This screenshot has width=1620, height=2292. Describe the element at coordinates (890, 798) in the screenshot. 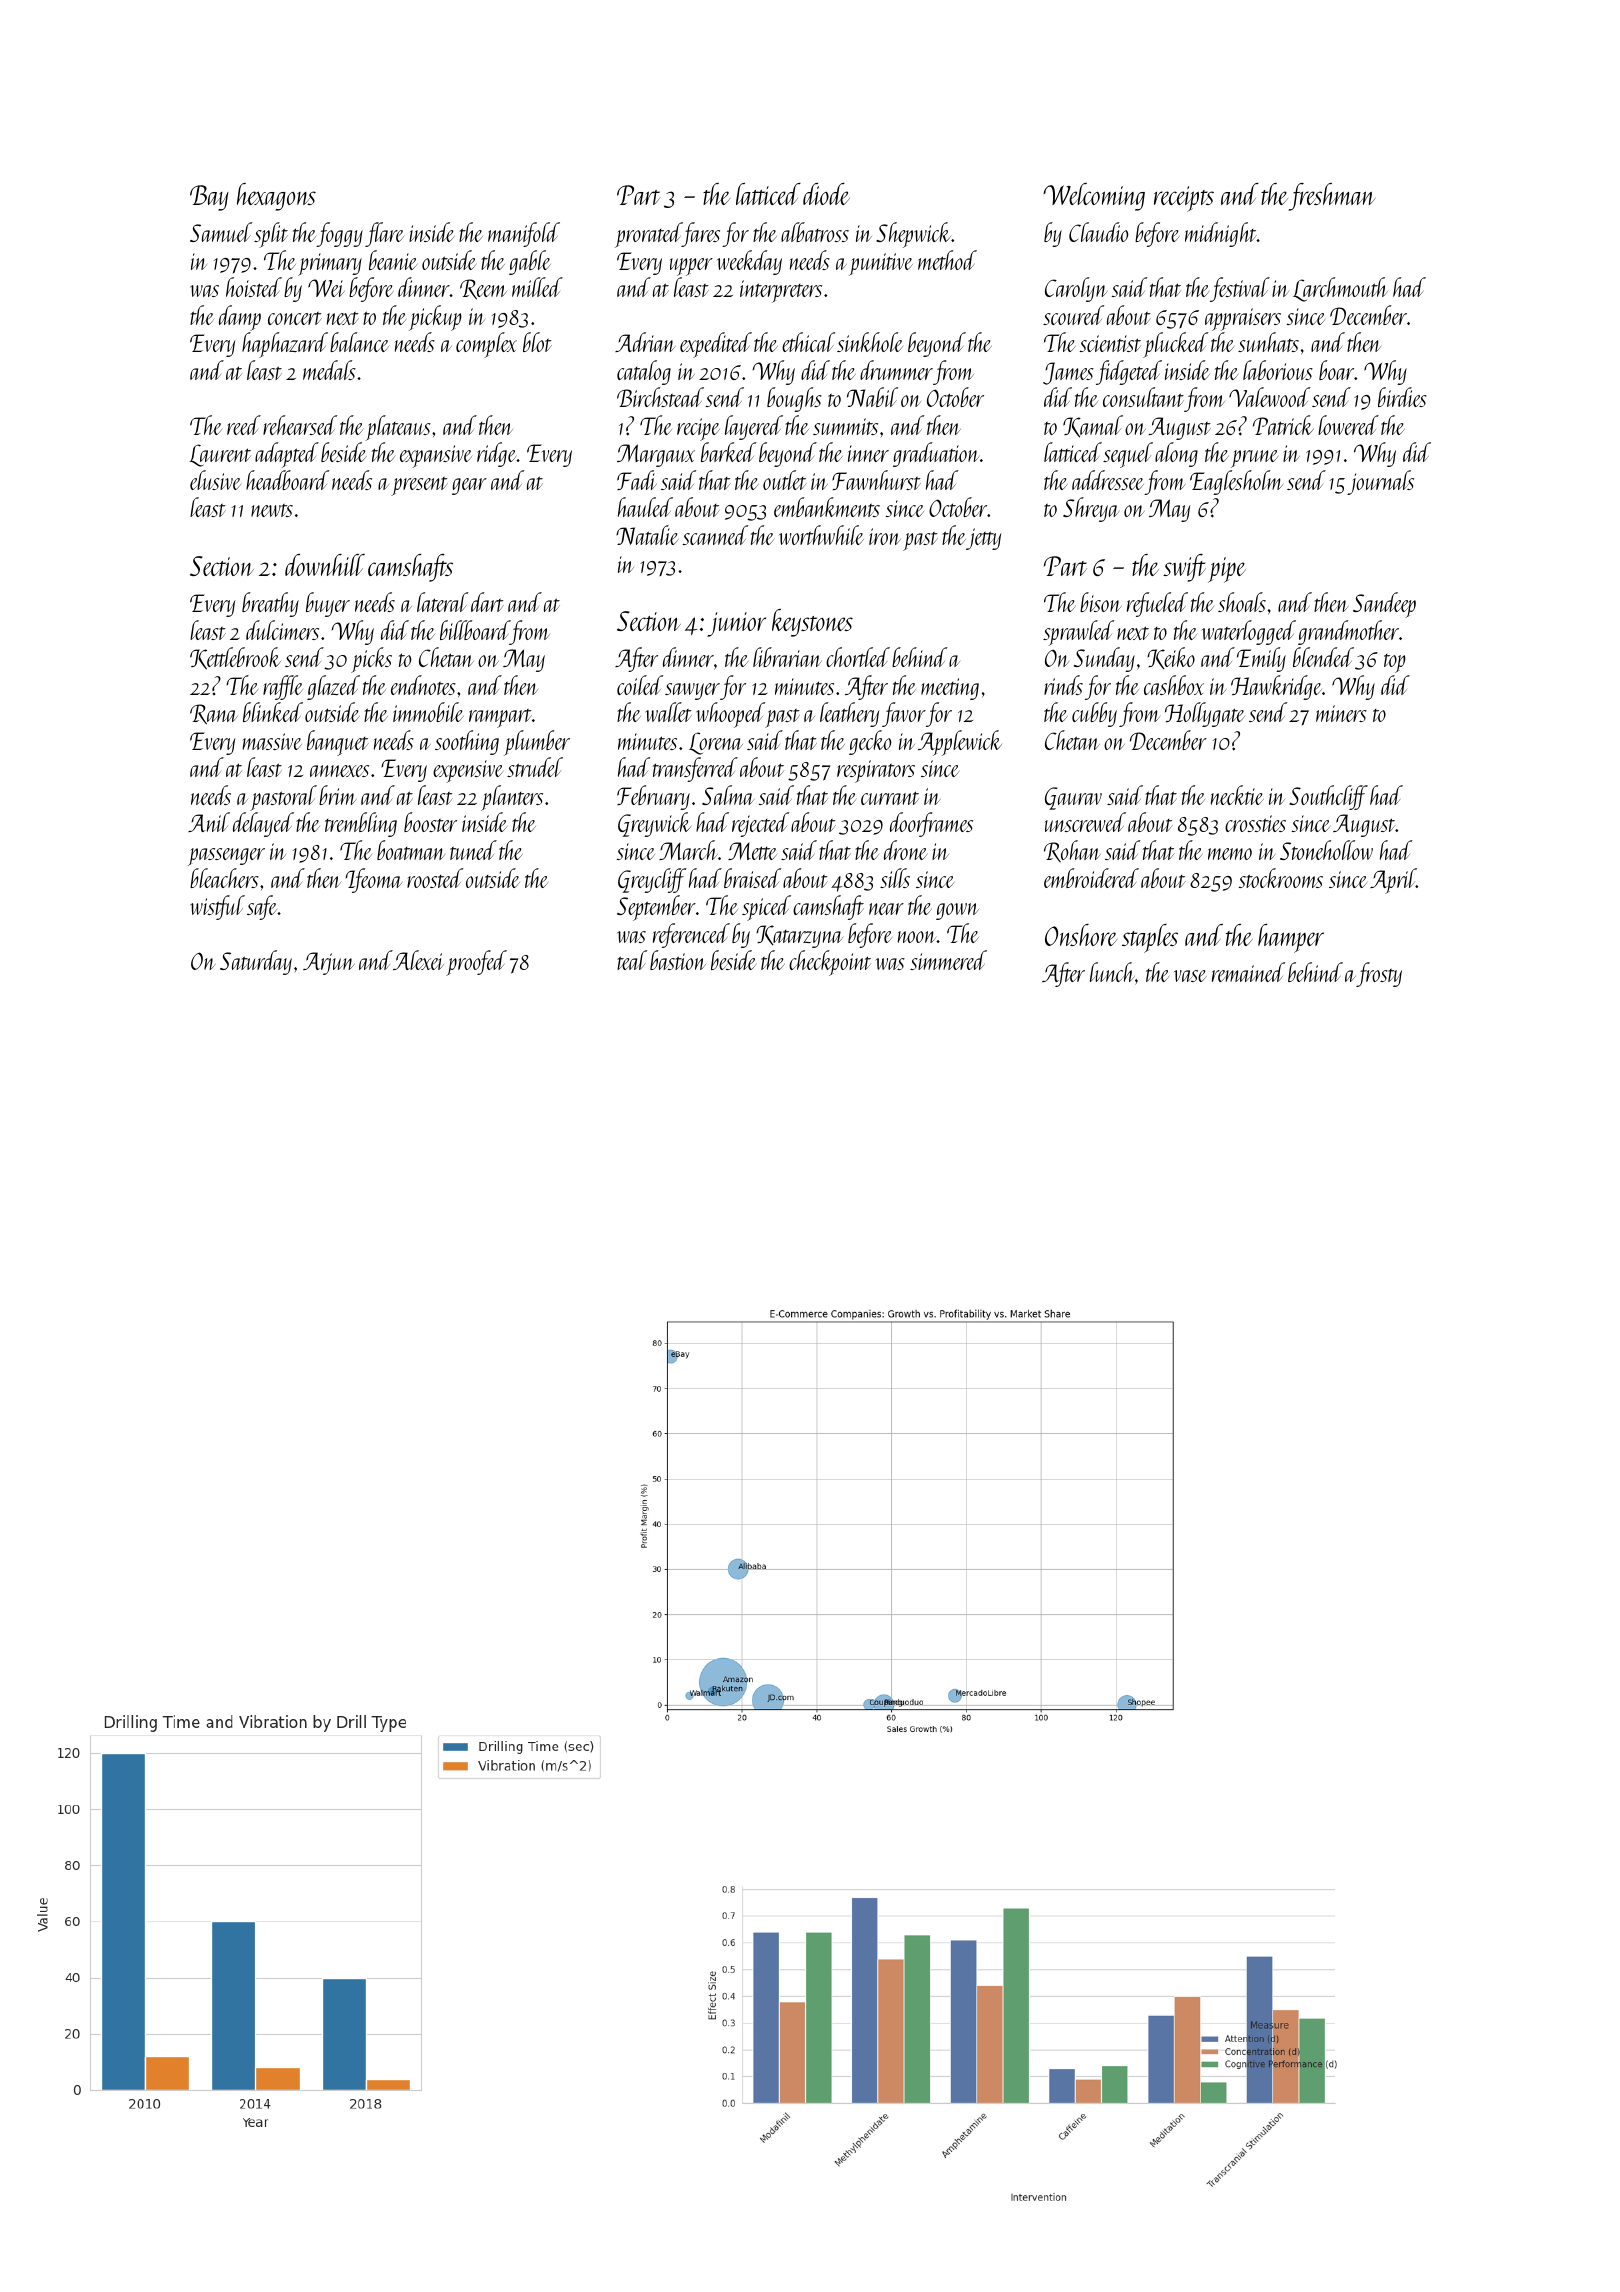

I see `currant` at that location.
